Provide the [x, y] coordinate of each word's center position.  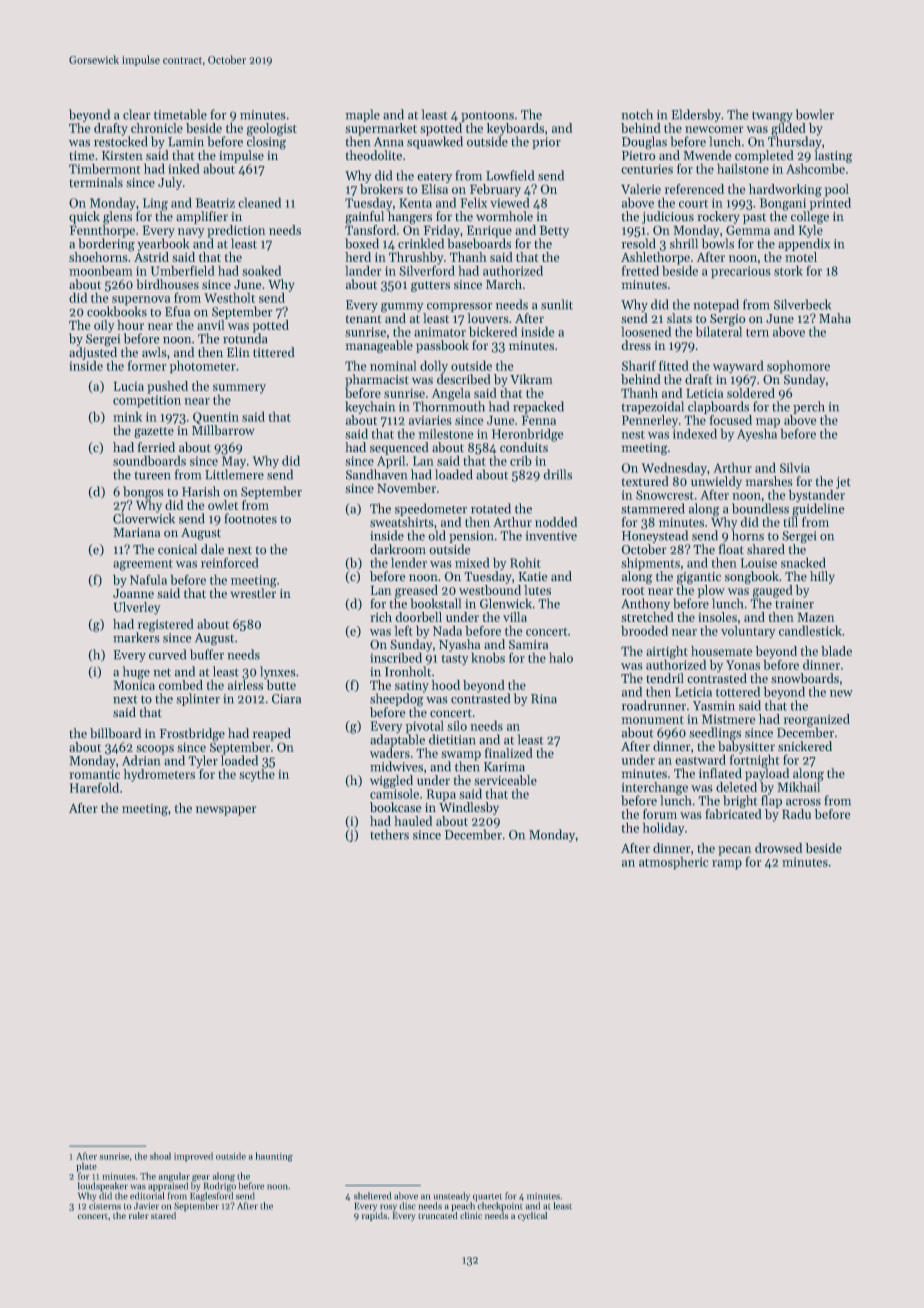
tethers [389, 834]
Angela [451, 394]
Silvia [795, 468]
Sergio [727, 320]
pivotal [425, 727]
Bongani [783, 204]
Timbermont [104, 169]
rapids [374, 1216]
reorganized [817, 720]
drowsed [778, 848]
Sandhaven [376, 474]
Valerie [641, 189]
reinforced [230, 563]
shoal [160, 1156]
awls [154, 352]
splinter [198, 699]
